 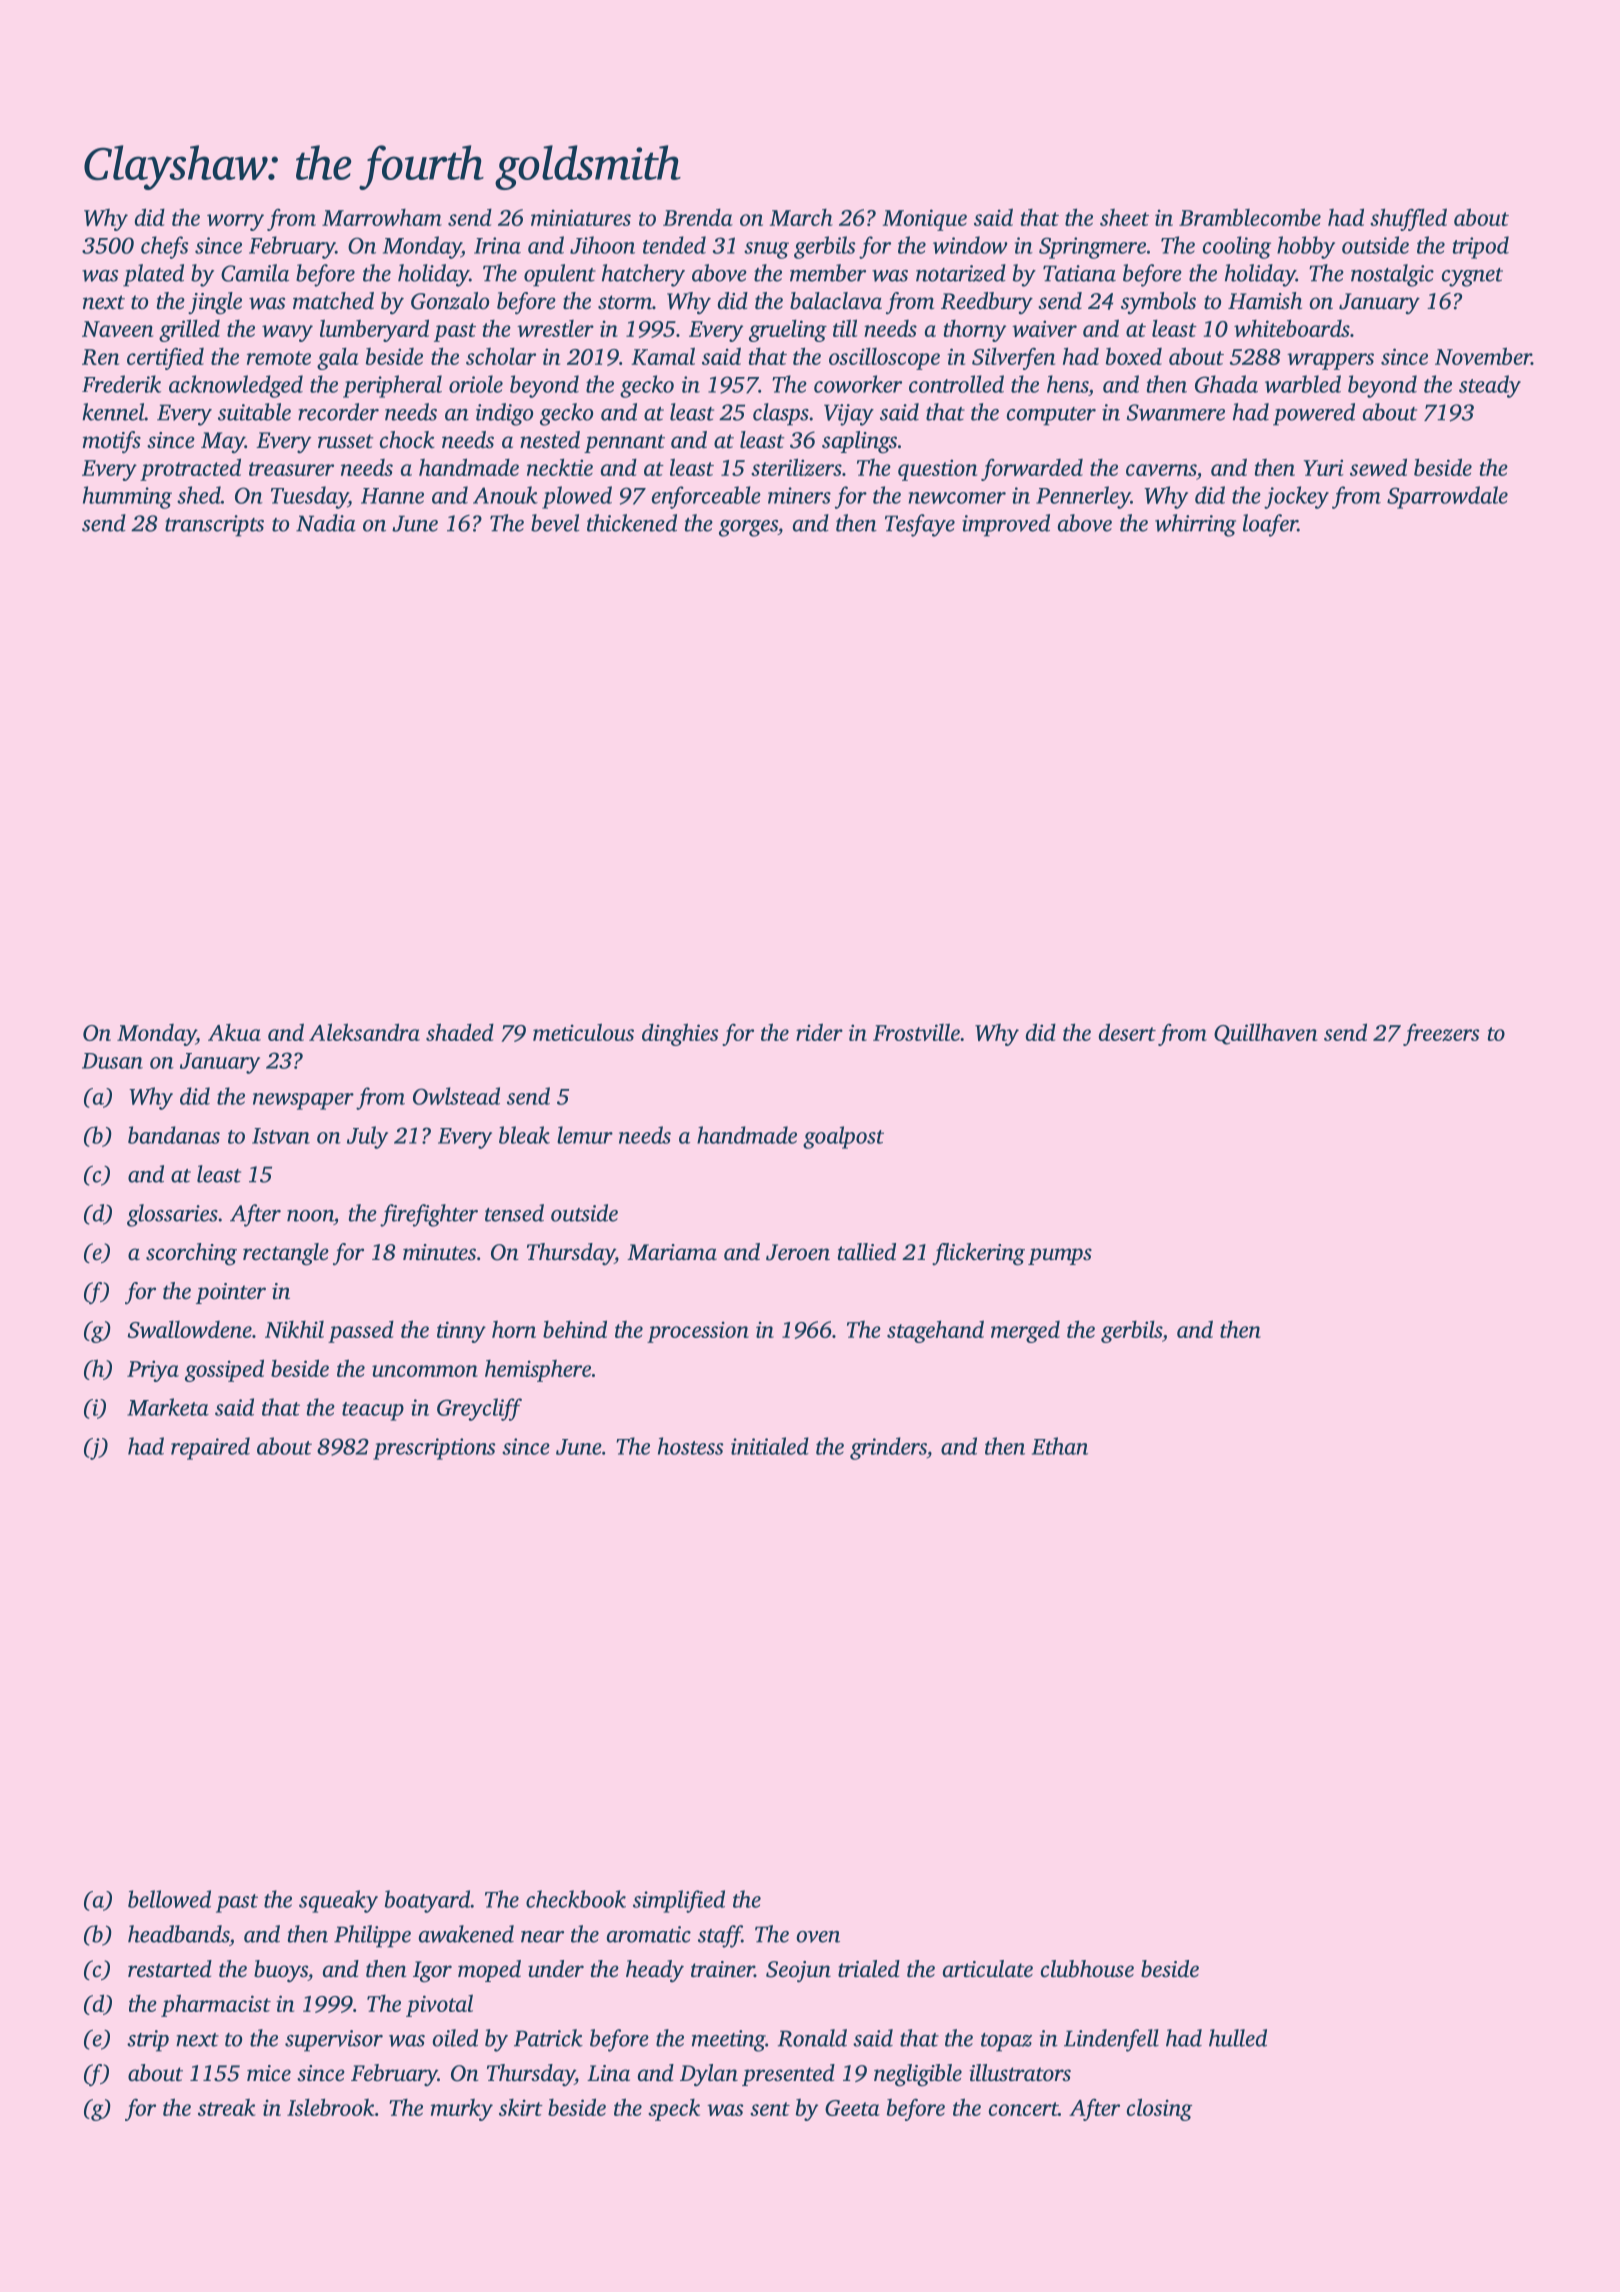 What do you see at coordinates (235, 222) in the screenshot?
I see `worry` at bounding box center [235, 222].
